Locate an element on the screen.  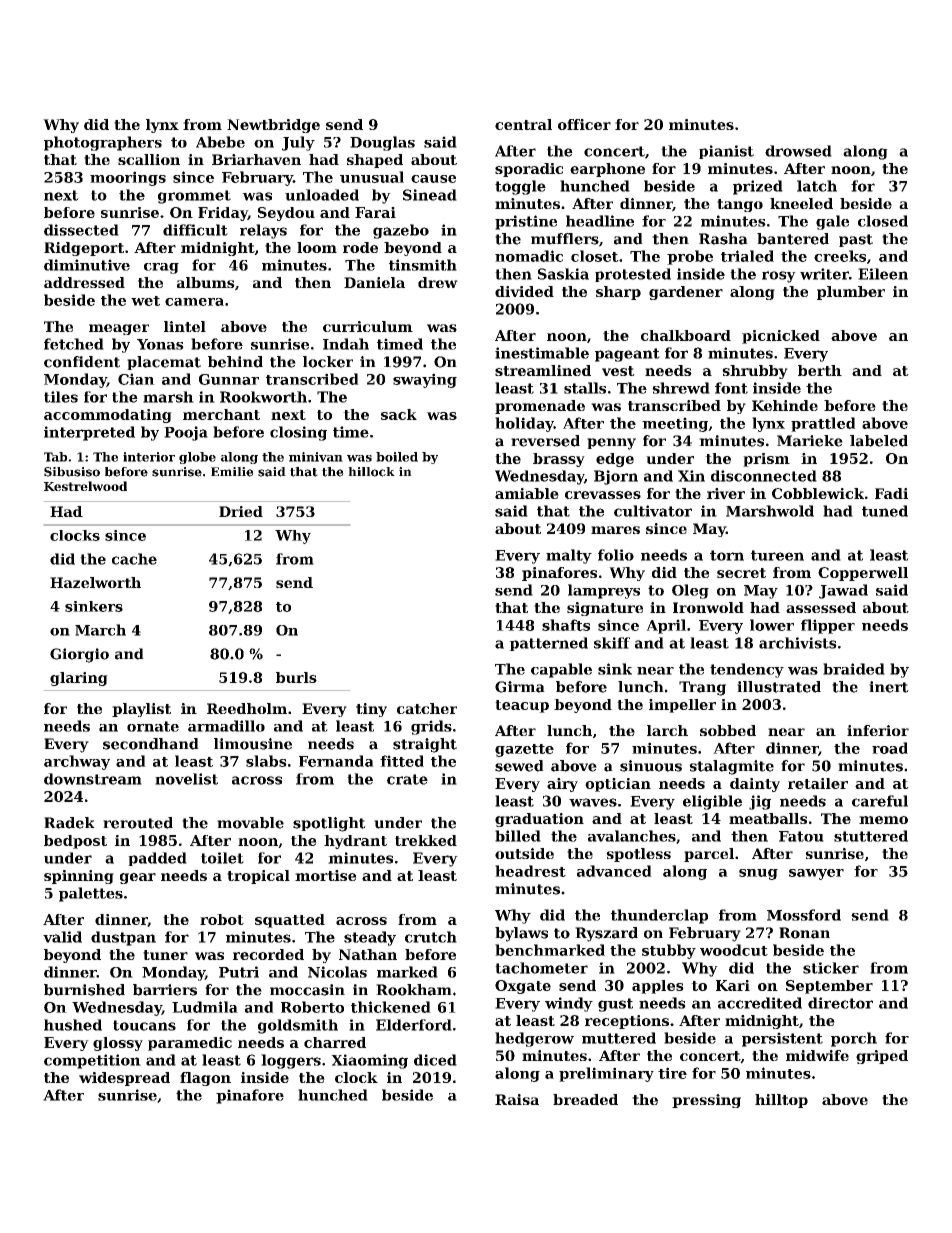
drowsed is located at coordinates (798, 151).
